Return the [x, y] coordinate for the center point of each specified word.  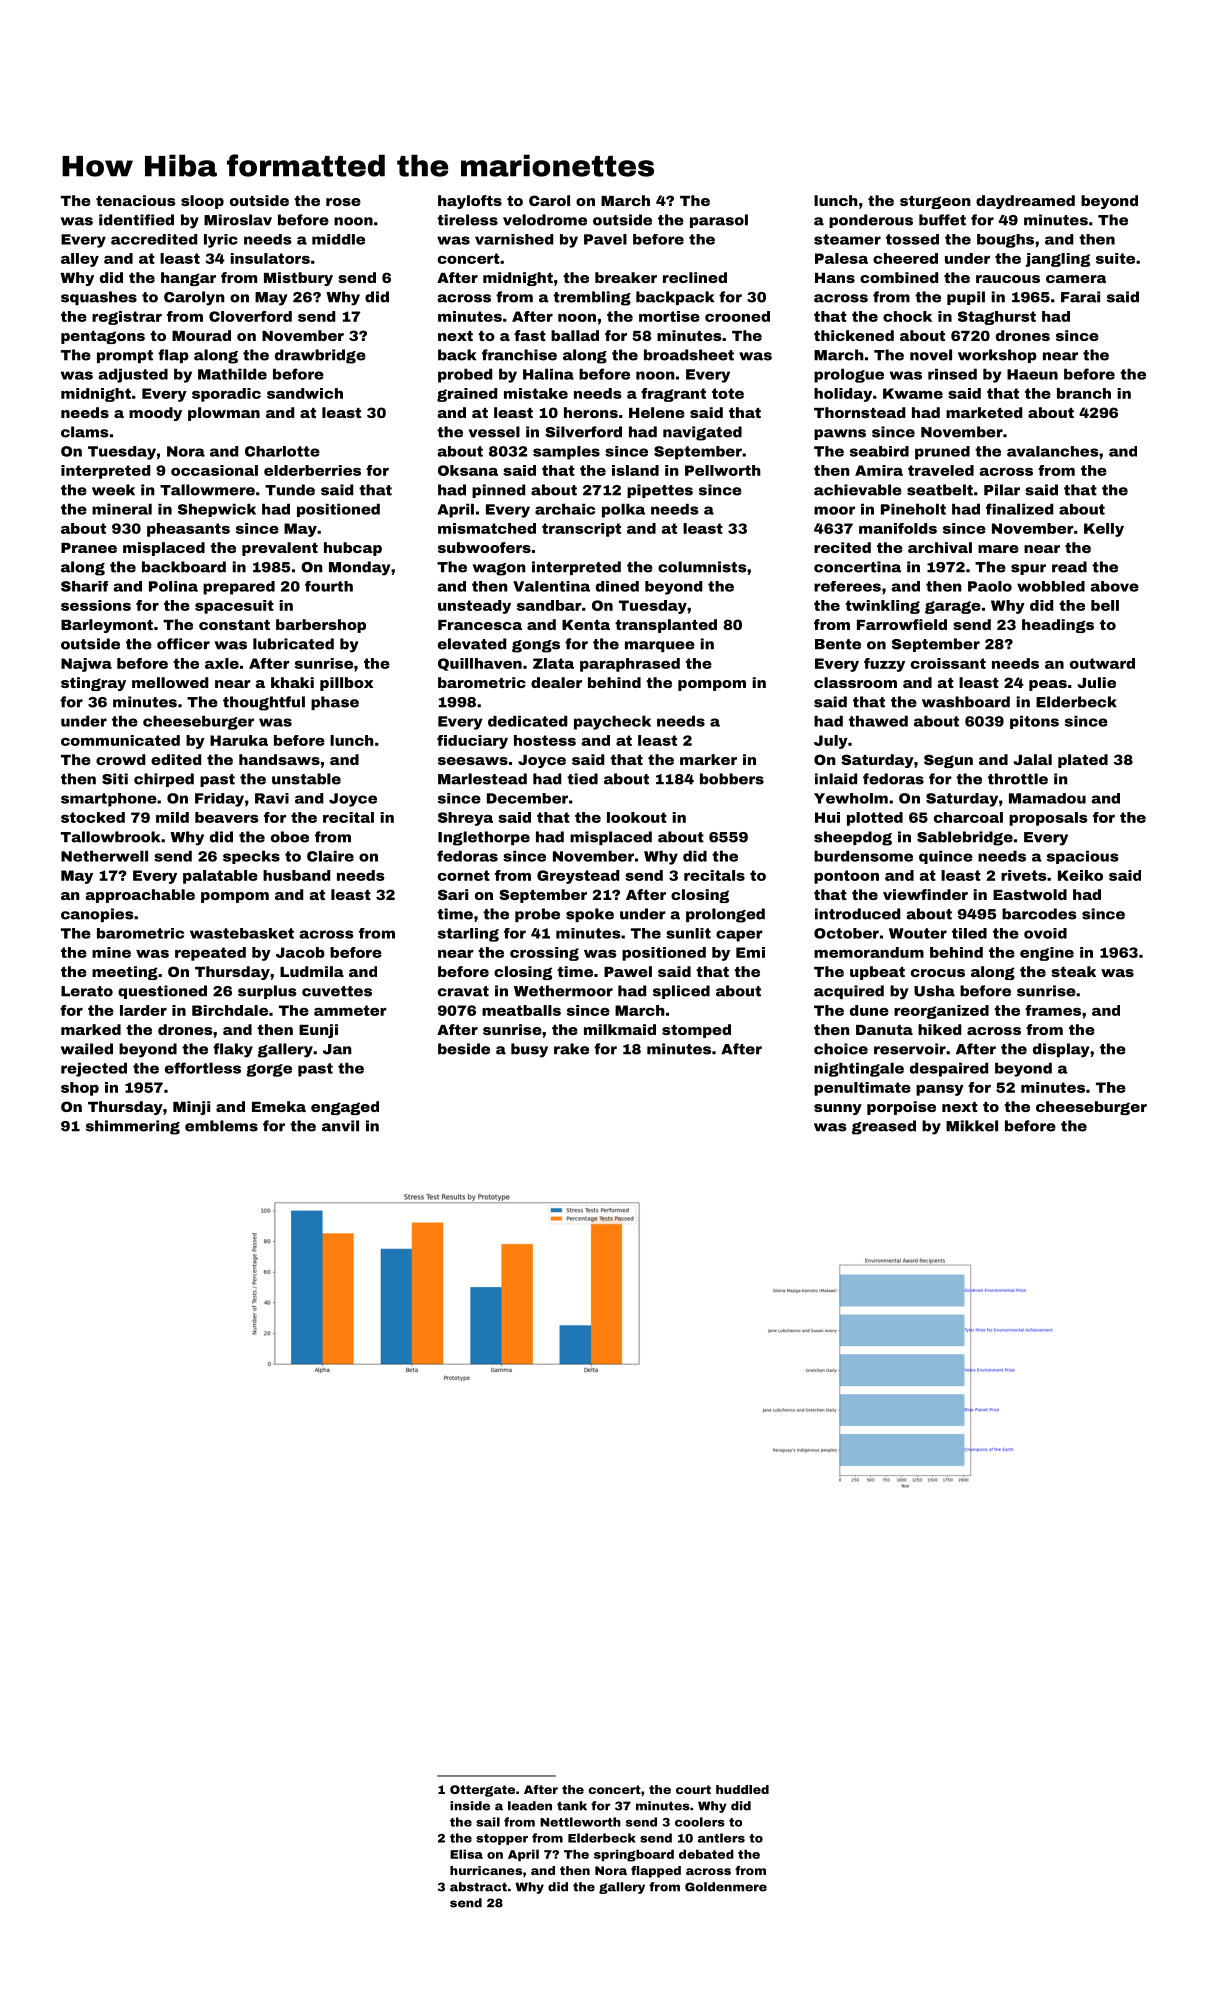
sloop [202, 202]
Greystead [578, 877]
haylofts [470, 202]
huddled [742, 1789]
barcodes [1039, 914]
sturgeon [935, 202]
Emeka [279, 1106]
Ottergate [482, 1791]
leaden [530, 1806]
